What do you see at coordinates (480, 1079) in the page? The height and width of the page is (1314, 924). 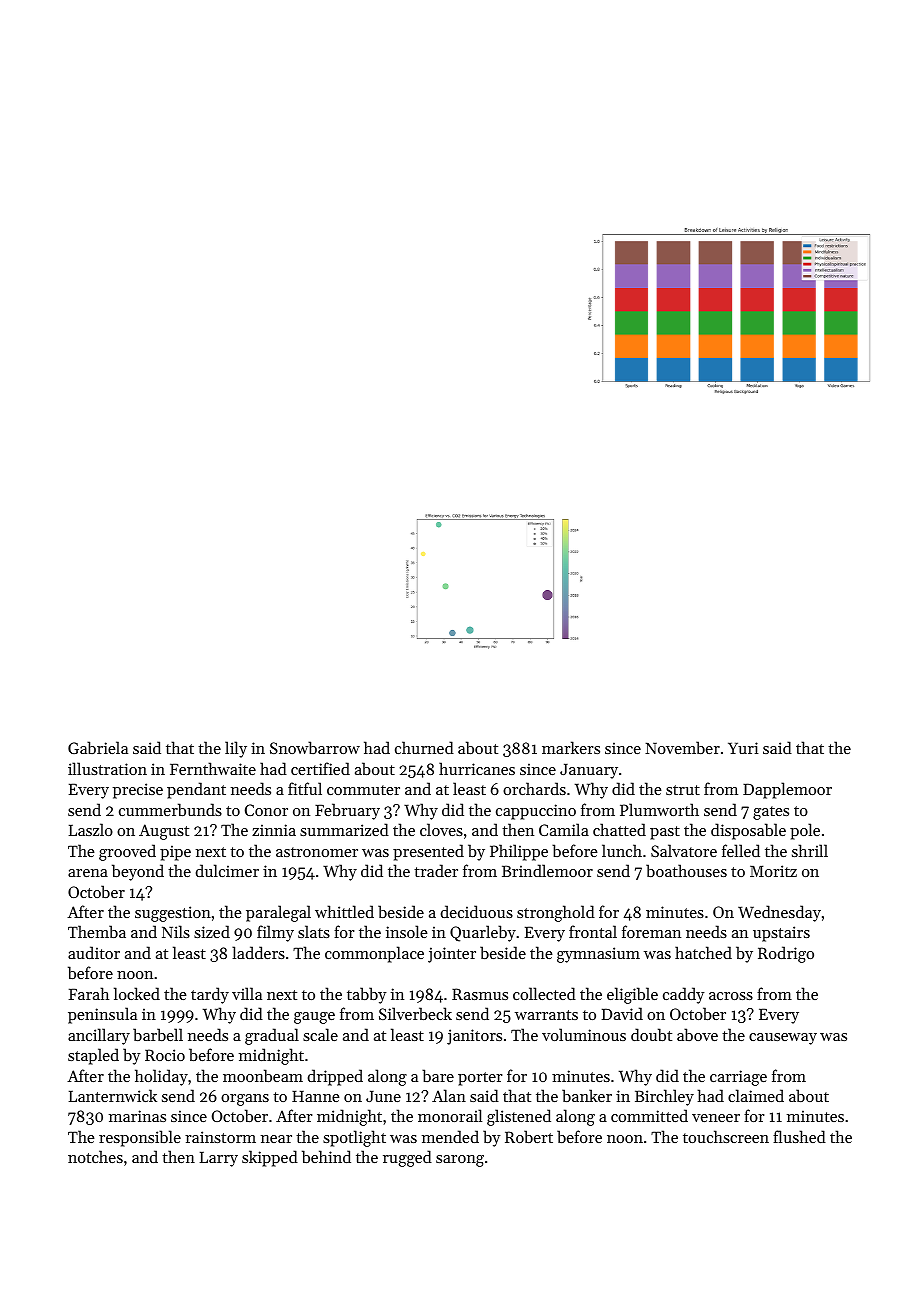 I see `porter` at bounding box center [480, 1079].
